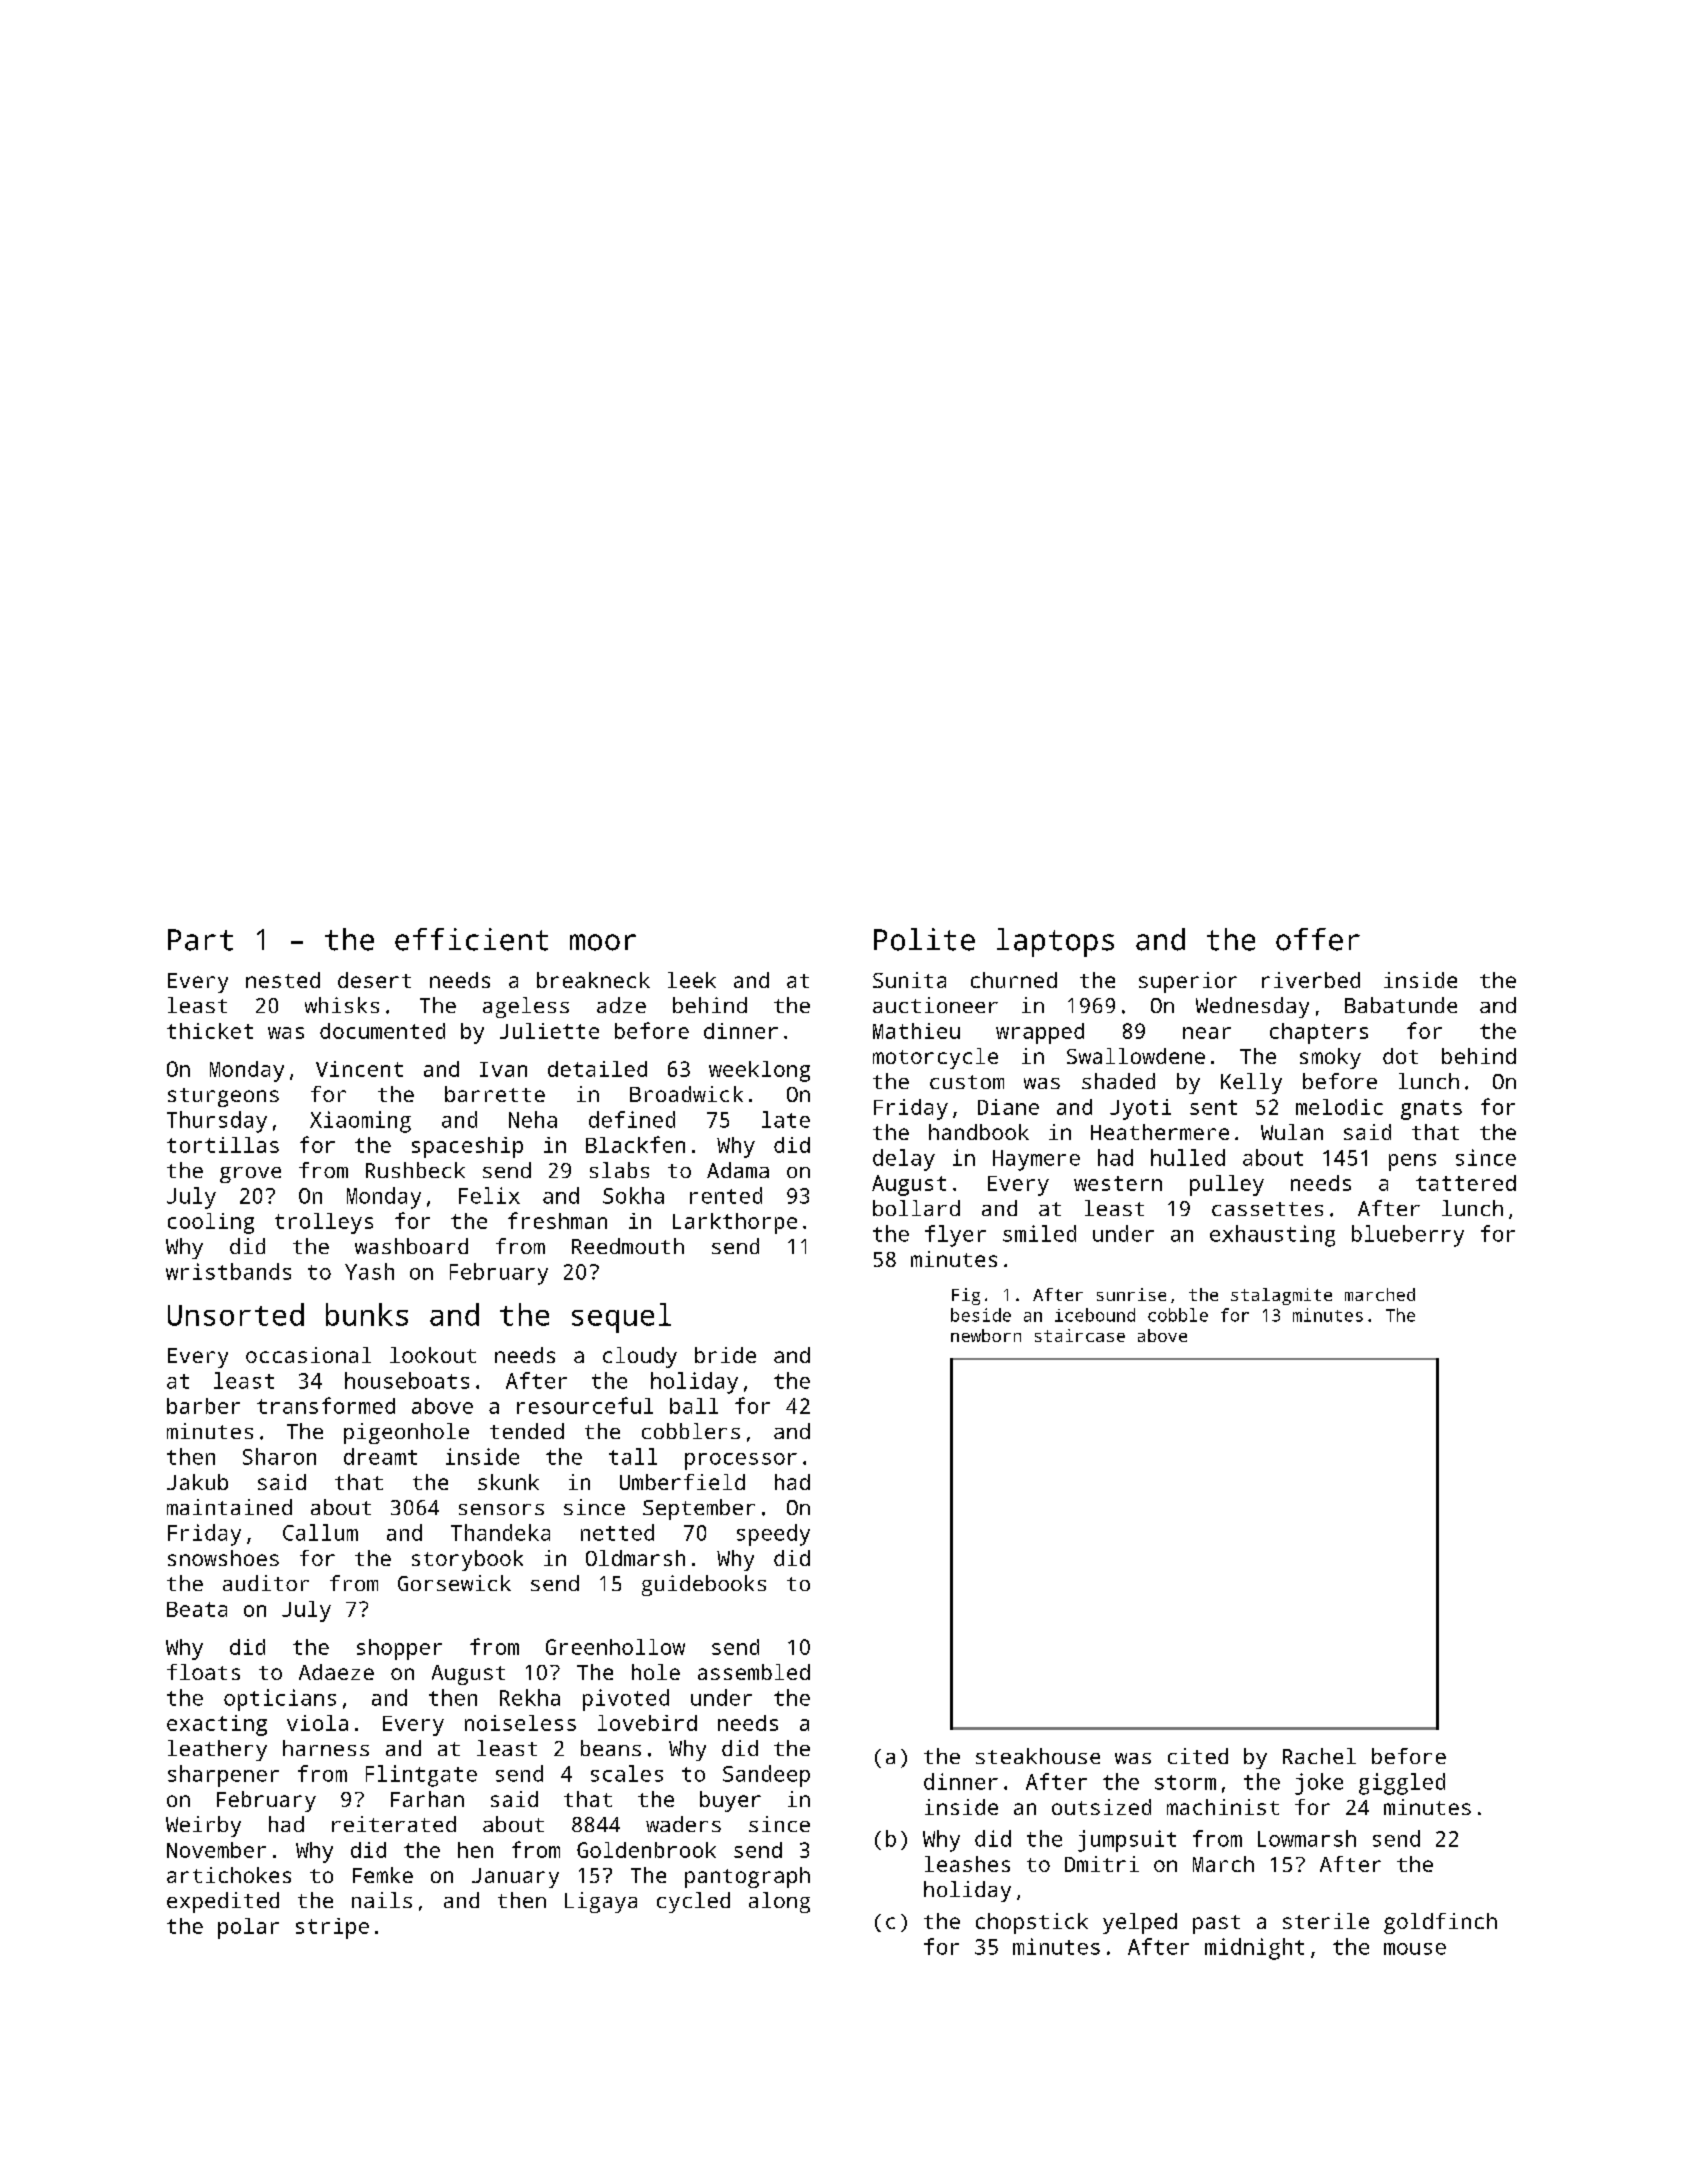 Image resolution: width=1683 pixels, height=2178 pixels. What do you see at coordinates (383, 1875) in the page?
I see `Femke` at bounding box center [383, 1875].
